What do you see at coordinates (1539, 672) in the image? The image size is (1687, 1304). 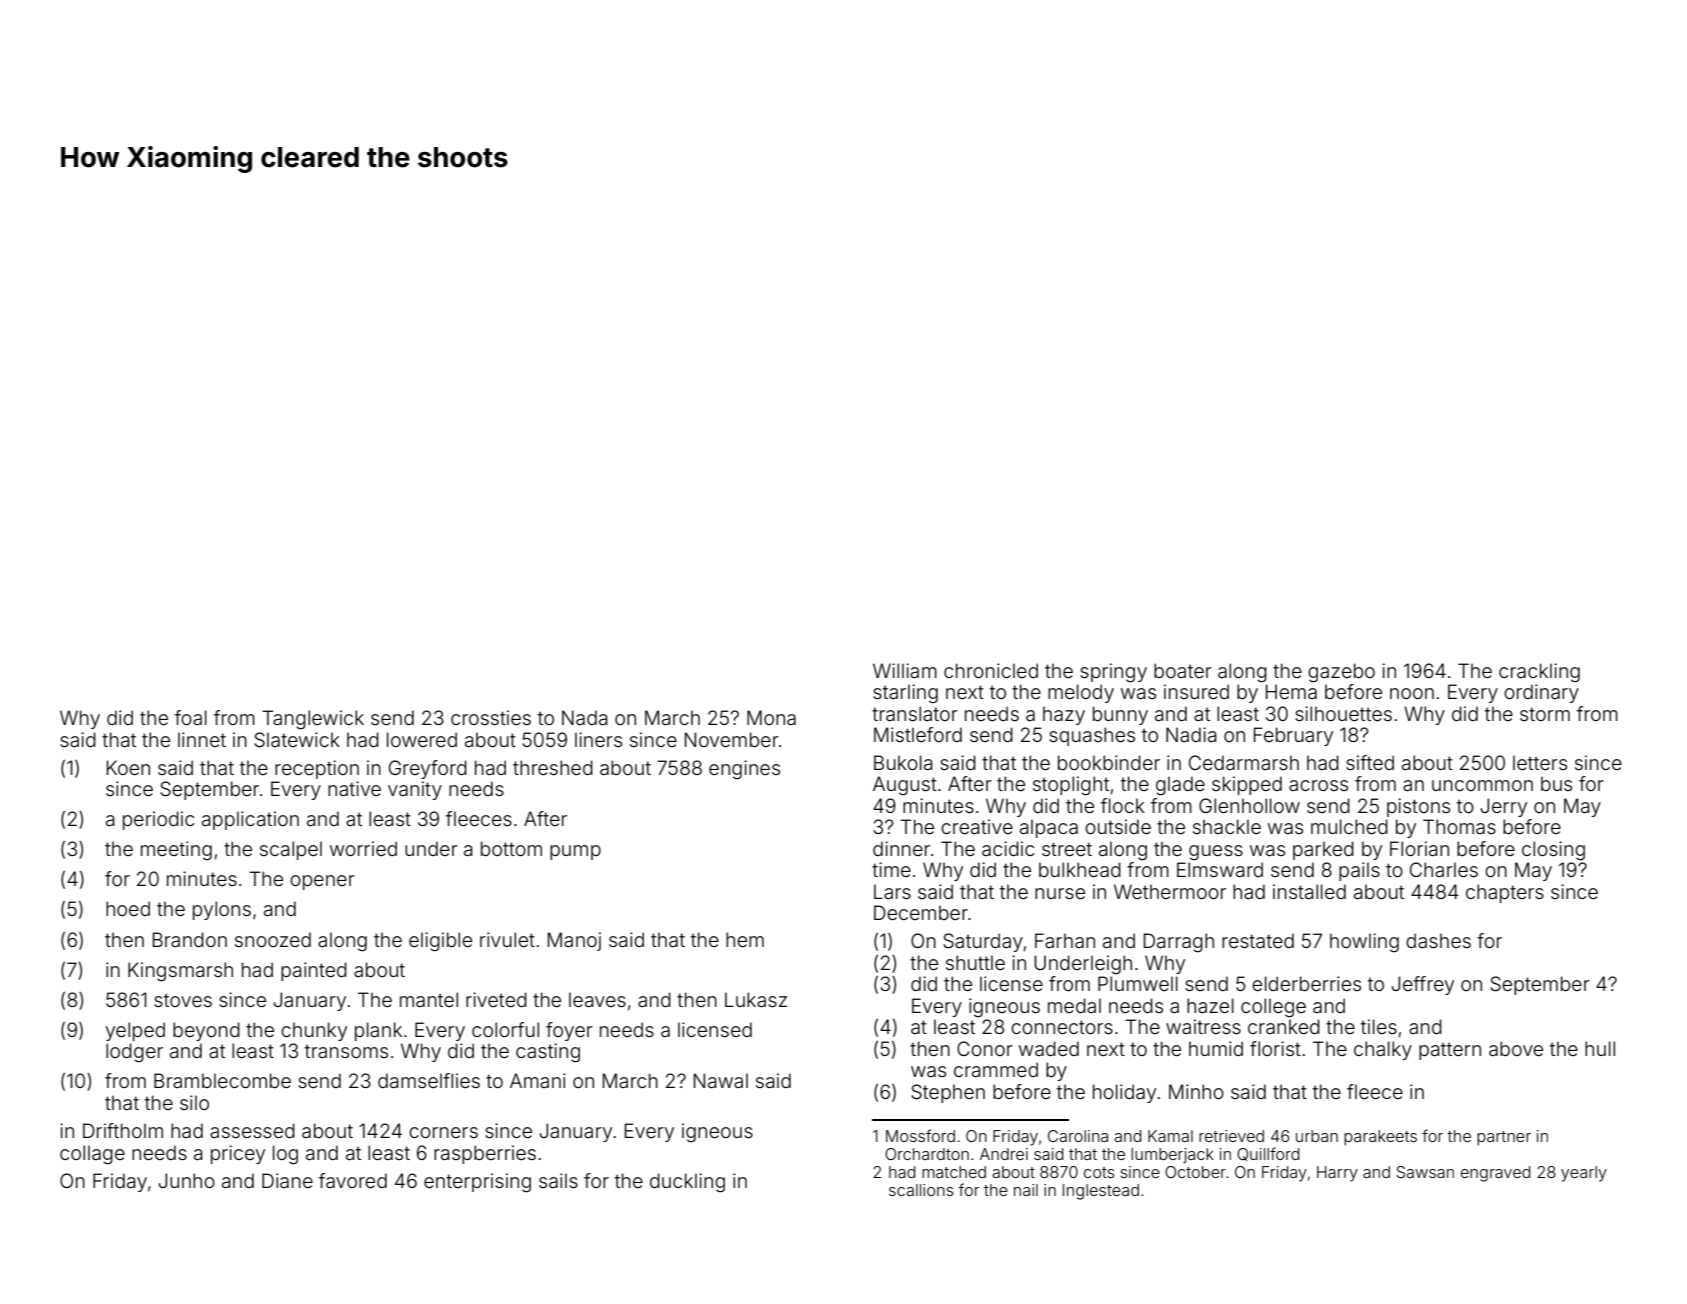 I see `crackling` at bounding box center [1539, 672].
